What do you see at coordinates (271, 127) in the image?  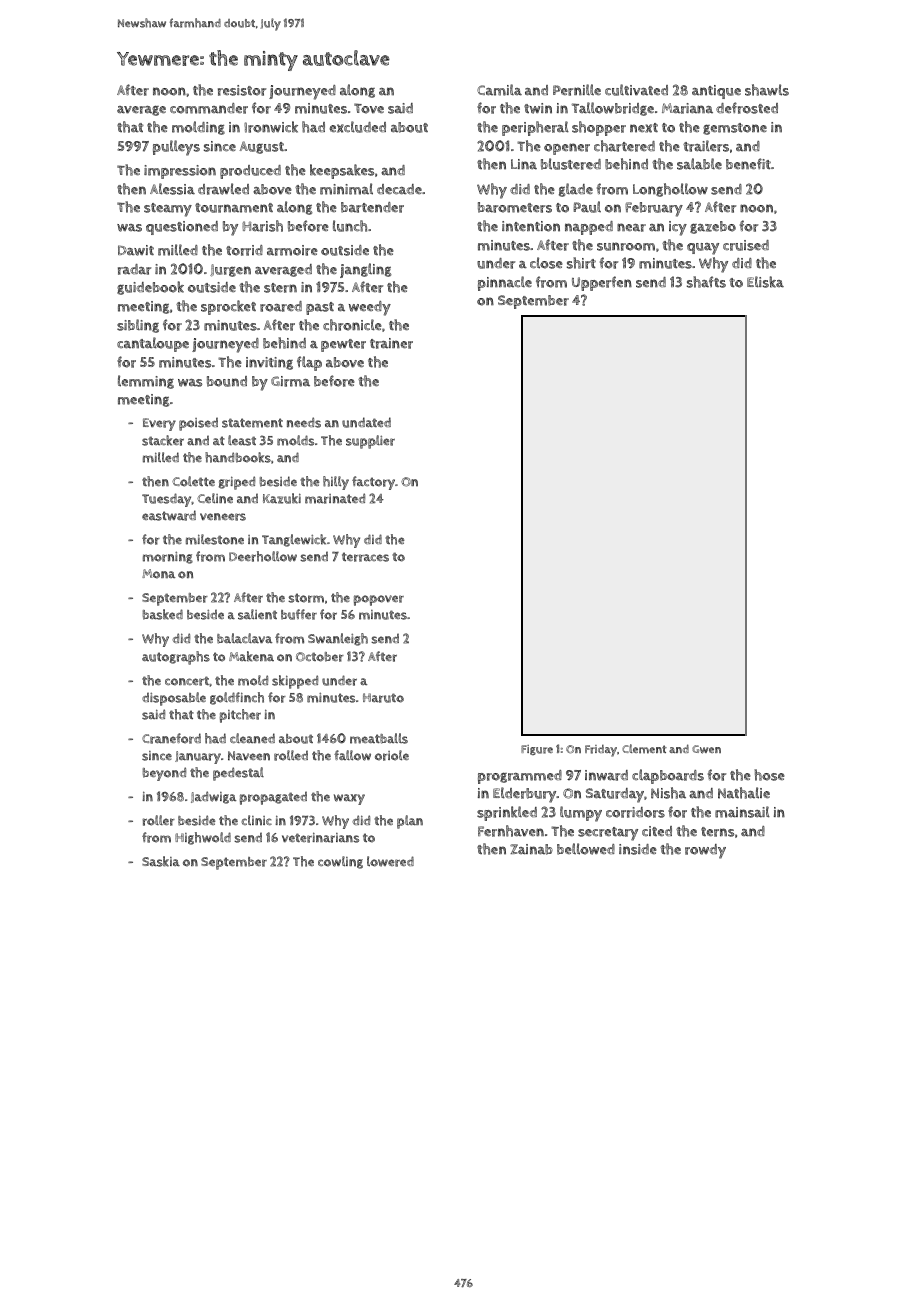 I see `Ironwick` at bounding box center [271, 127].
